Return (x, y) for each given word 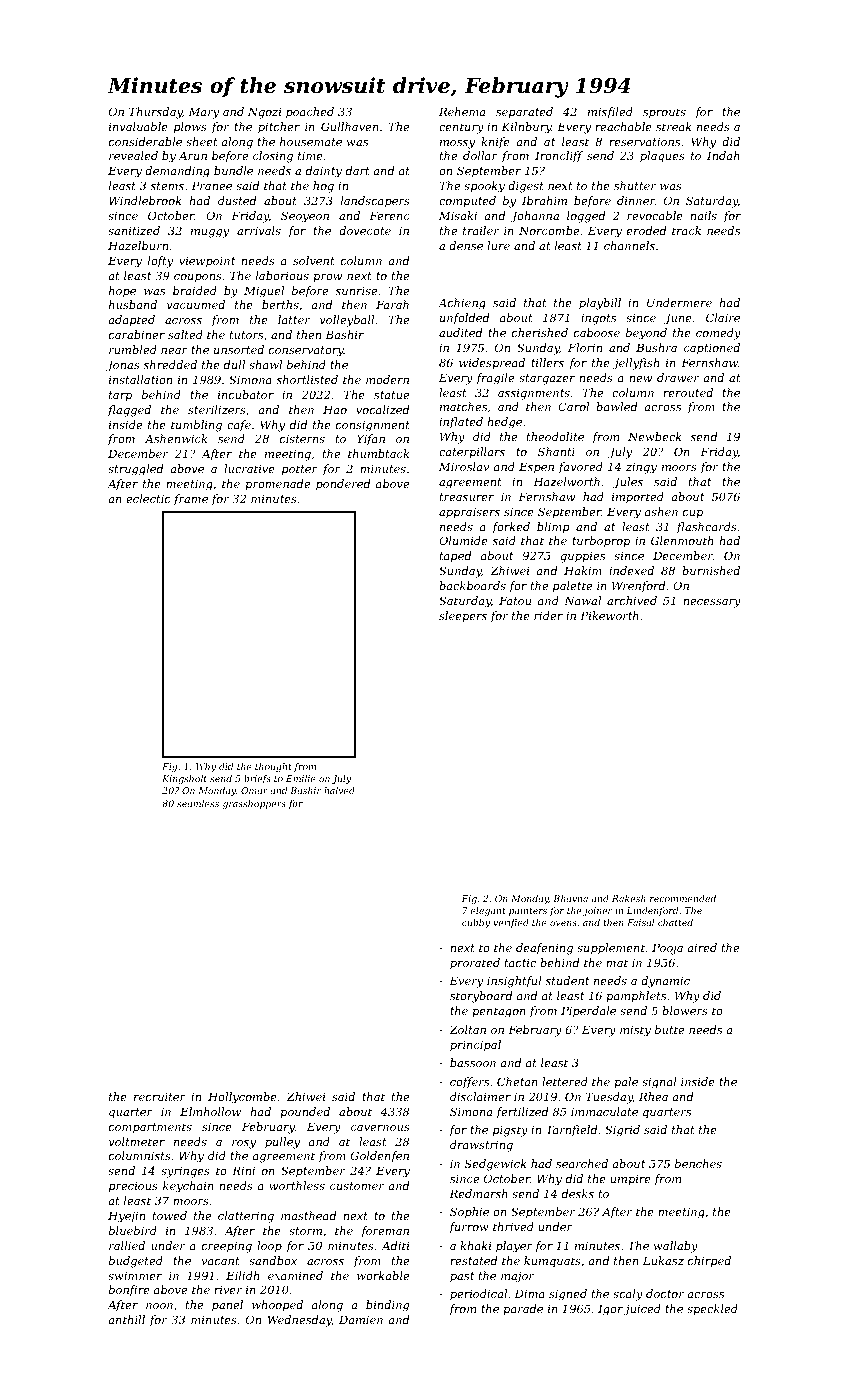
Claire (723, 317)
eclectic (148, 498)
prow (327, 278)
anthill (126, 1319)
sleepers (463, 616)
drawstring (481, 1146)
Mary (204, 113)
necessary (712, 603)
